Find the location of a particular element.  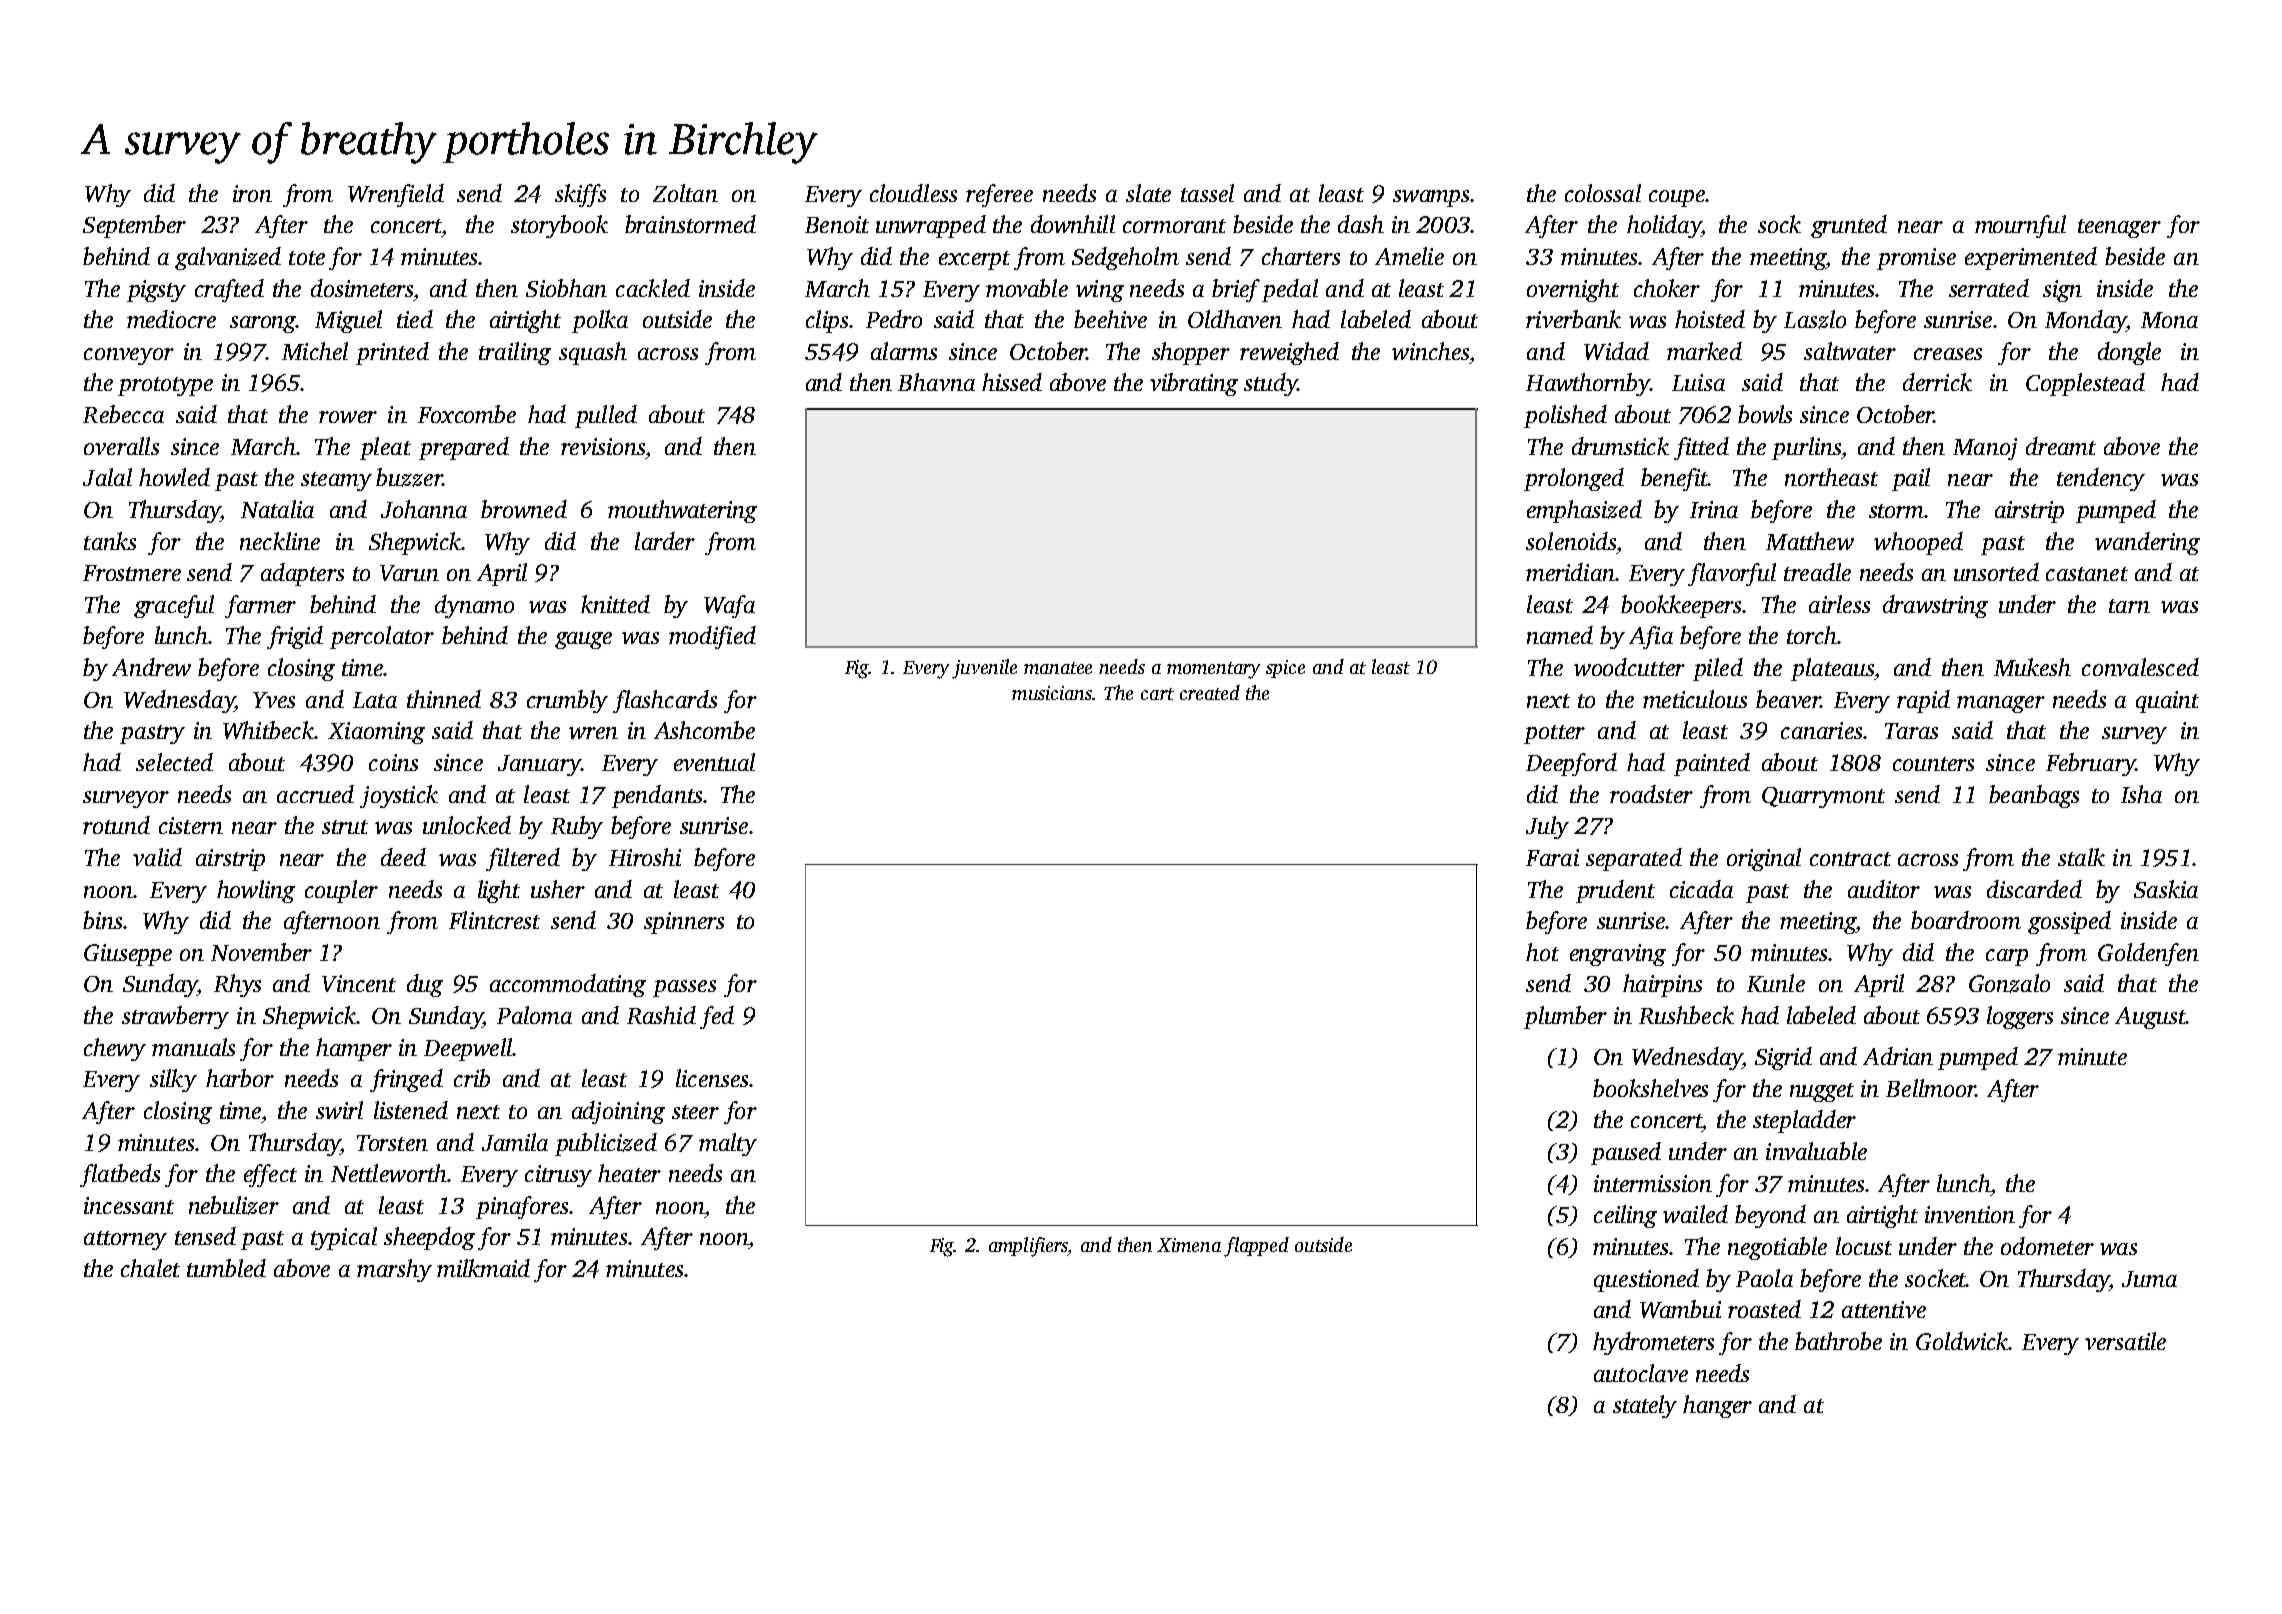

swamps is located at coordinates (1431, 198).
